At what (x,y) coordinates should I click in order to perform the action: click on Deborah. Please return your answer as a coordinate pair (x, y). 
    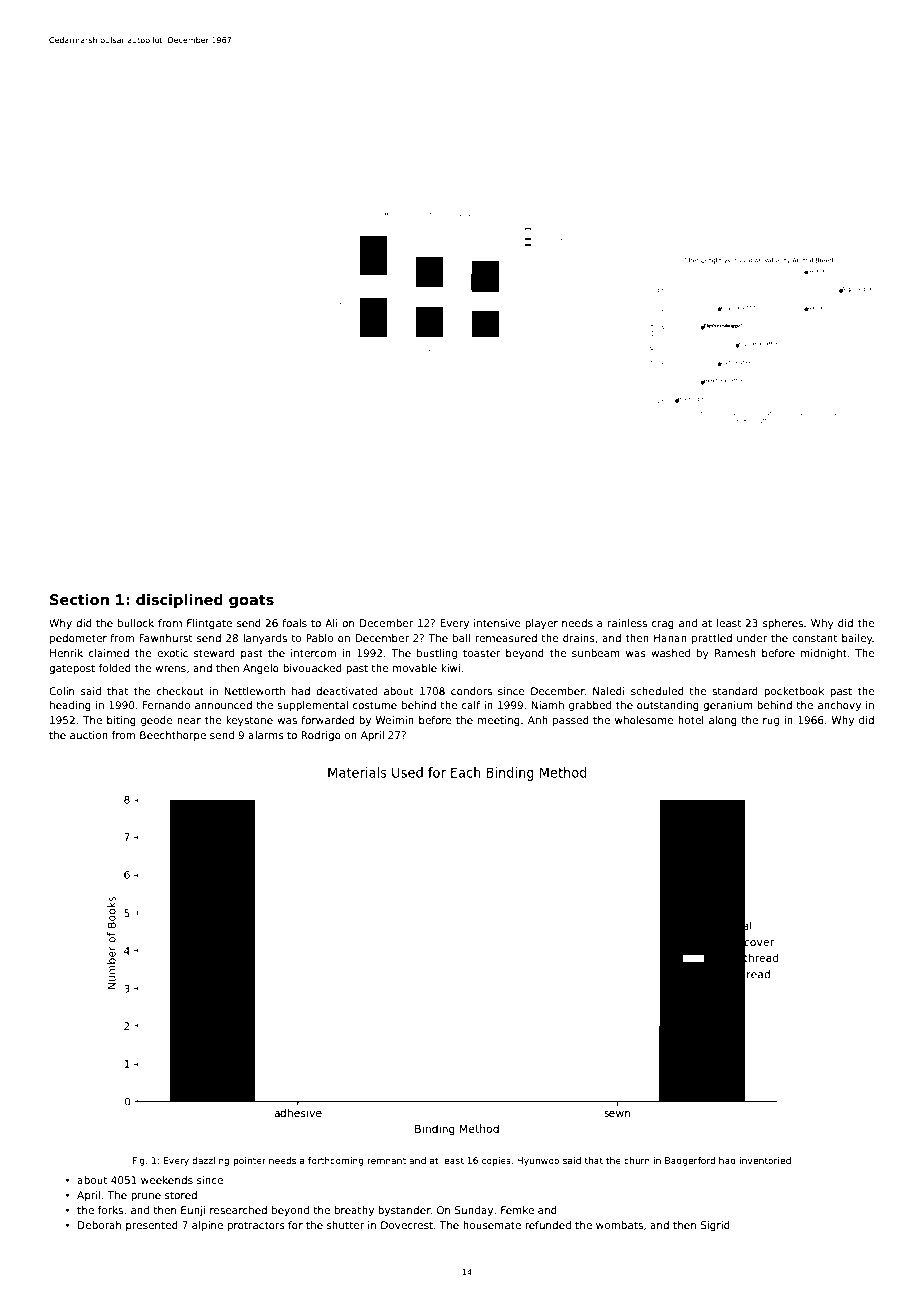
    Looking at the image, I should click on (99, 1225).
